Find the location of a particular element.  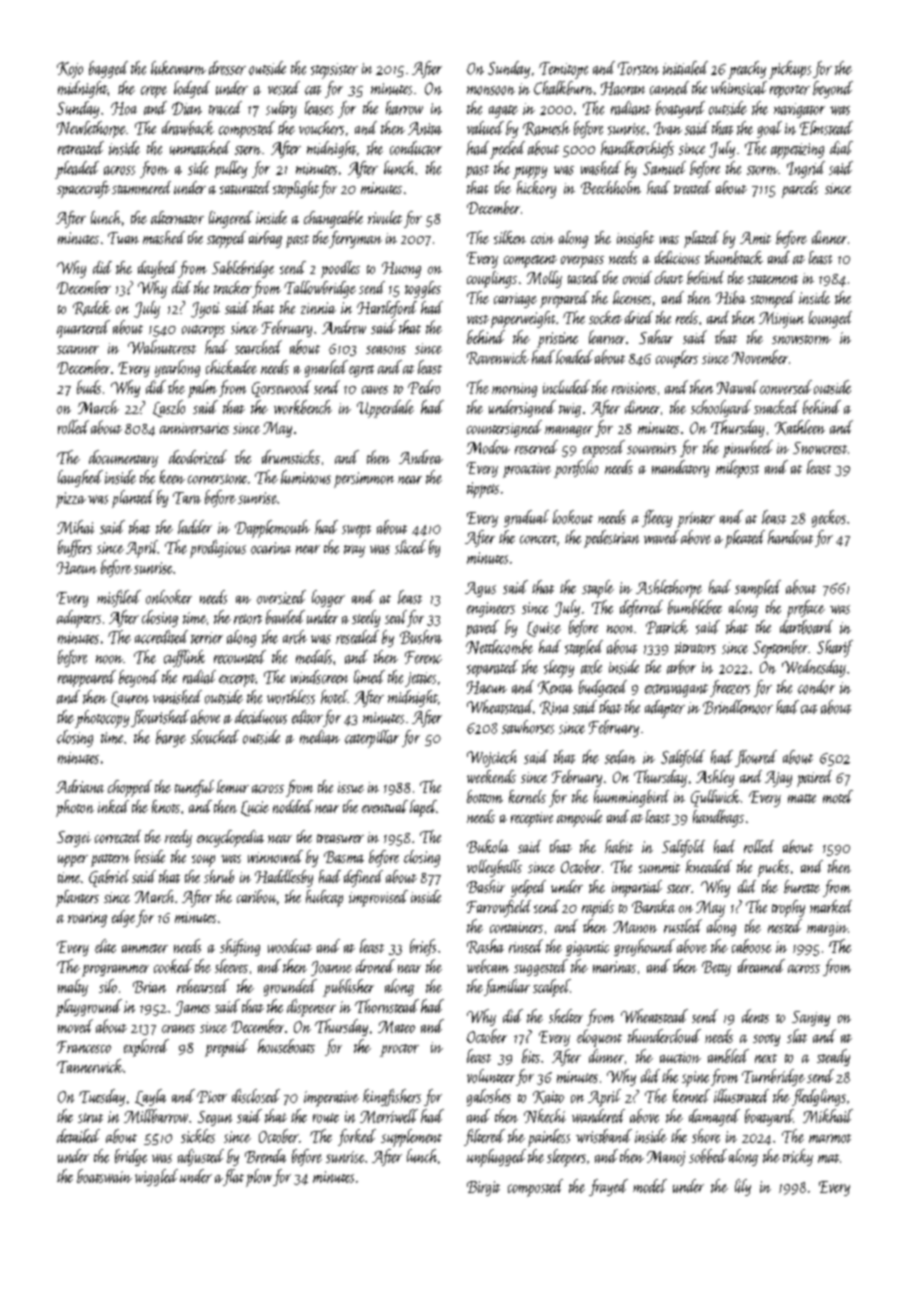

plow is located at coordinates (259, 1178).
